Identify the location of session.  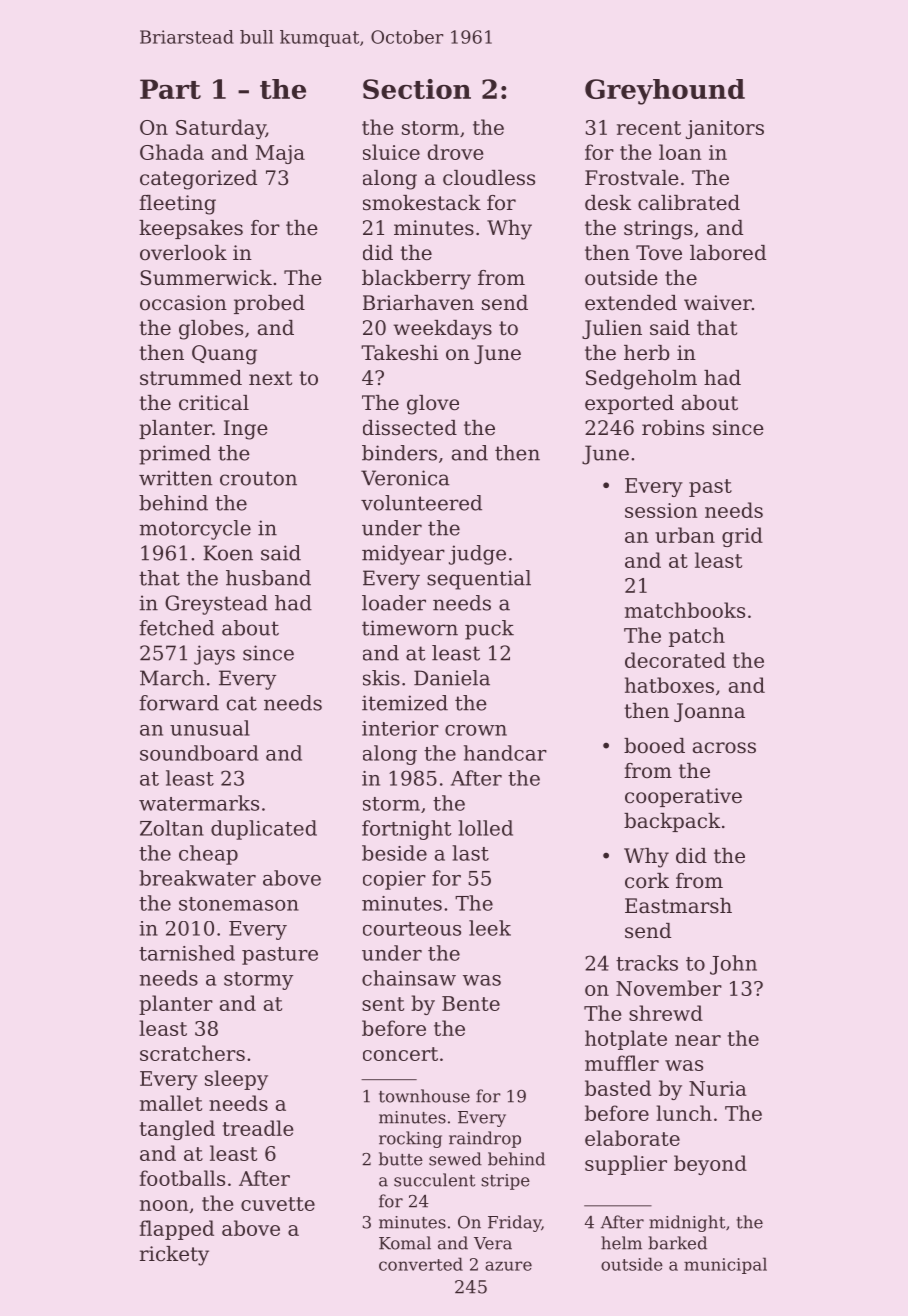
(661, 510).
